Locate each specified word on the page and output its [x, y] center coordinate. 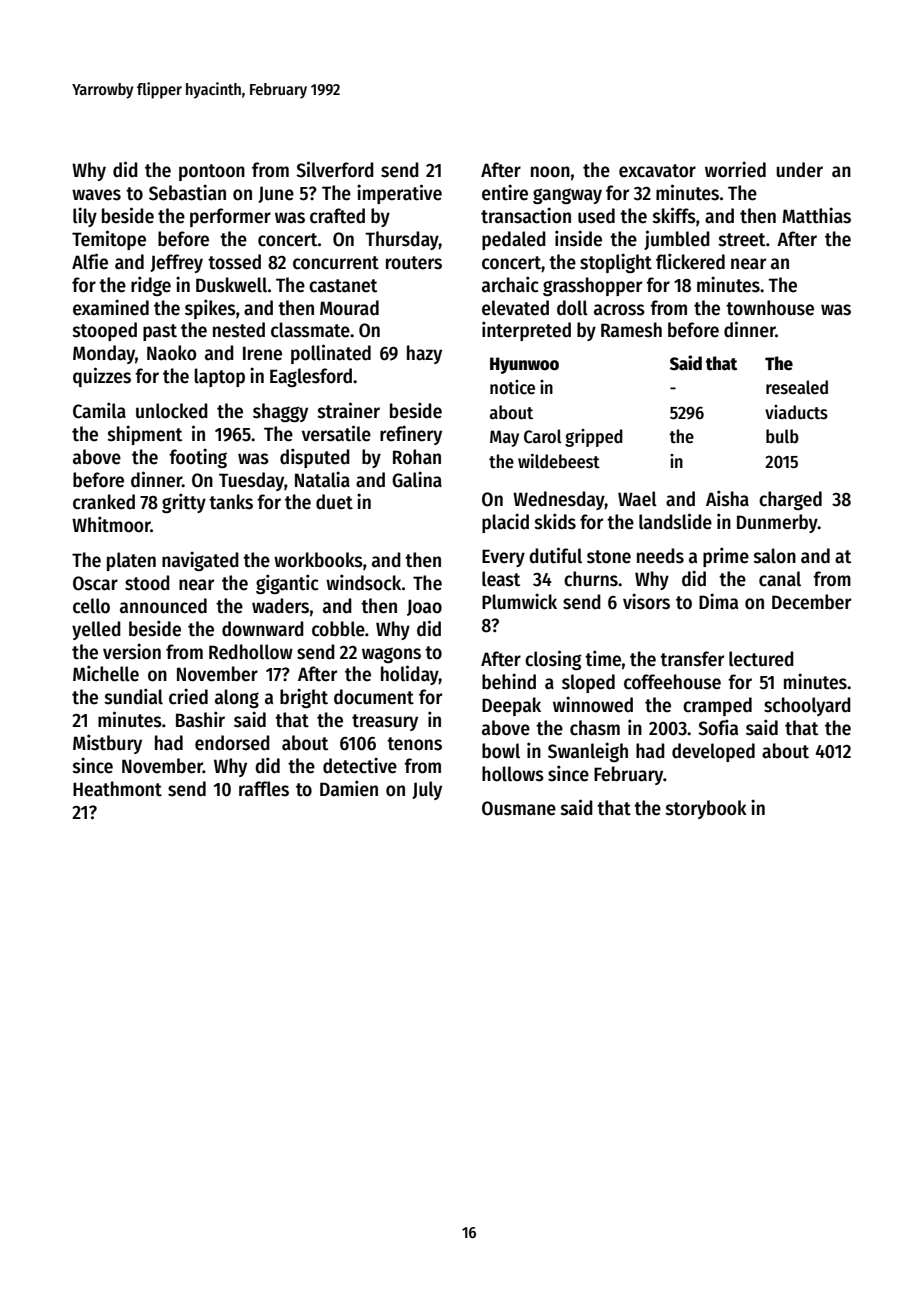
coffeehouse [672, 682]
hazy [424, 354]
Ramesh [631, 330]
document [374, 697]
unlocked [172, 411]
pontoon [212, 172]
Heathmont [117, 789]
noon [550, 172]
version [132, 651]
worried [735, 169]
